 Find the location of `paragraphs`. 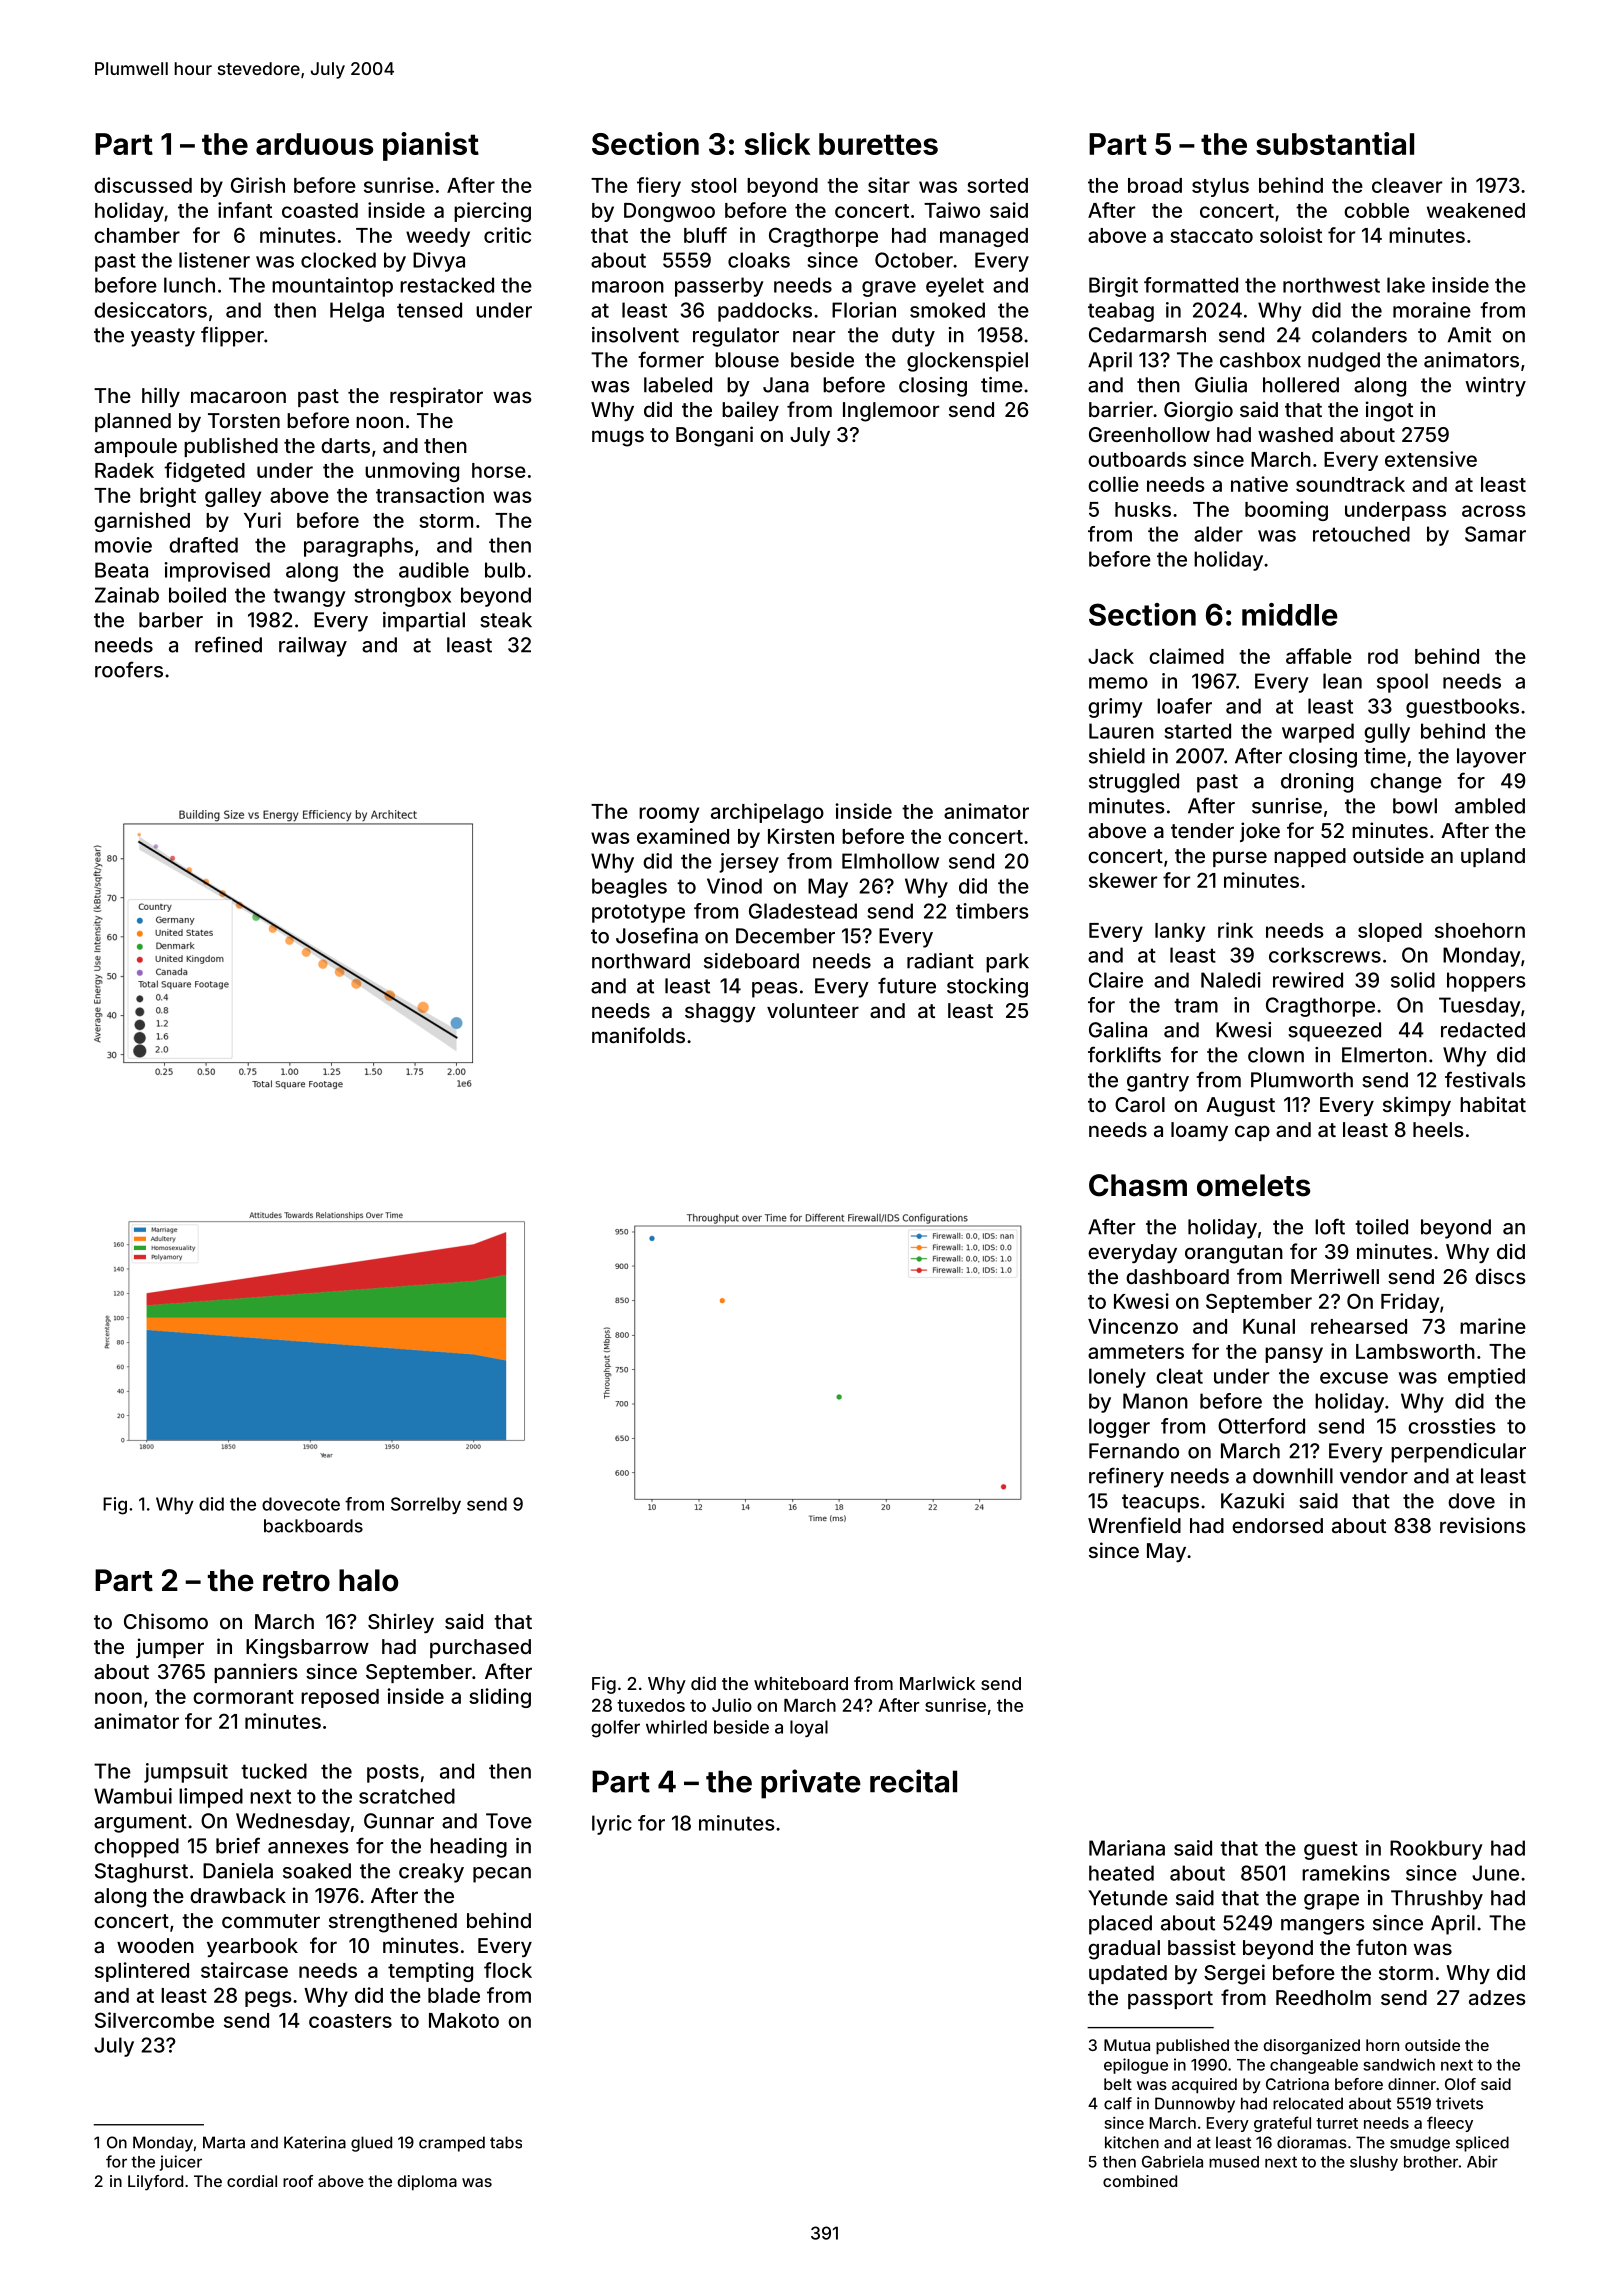

paragraphs is located at coordinates (358, 547).
